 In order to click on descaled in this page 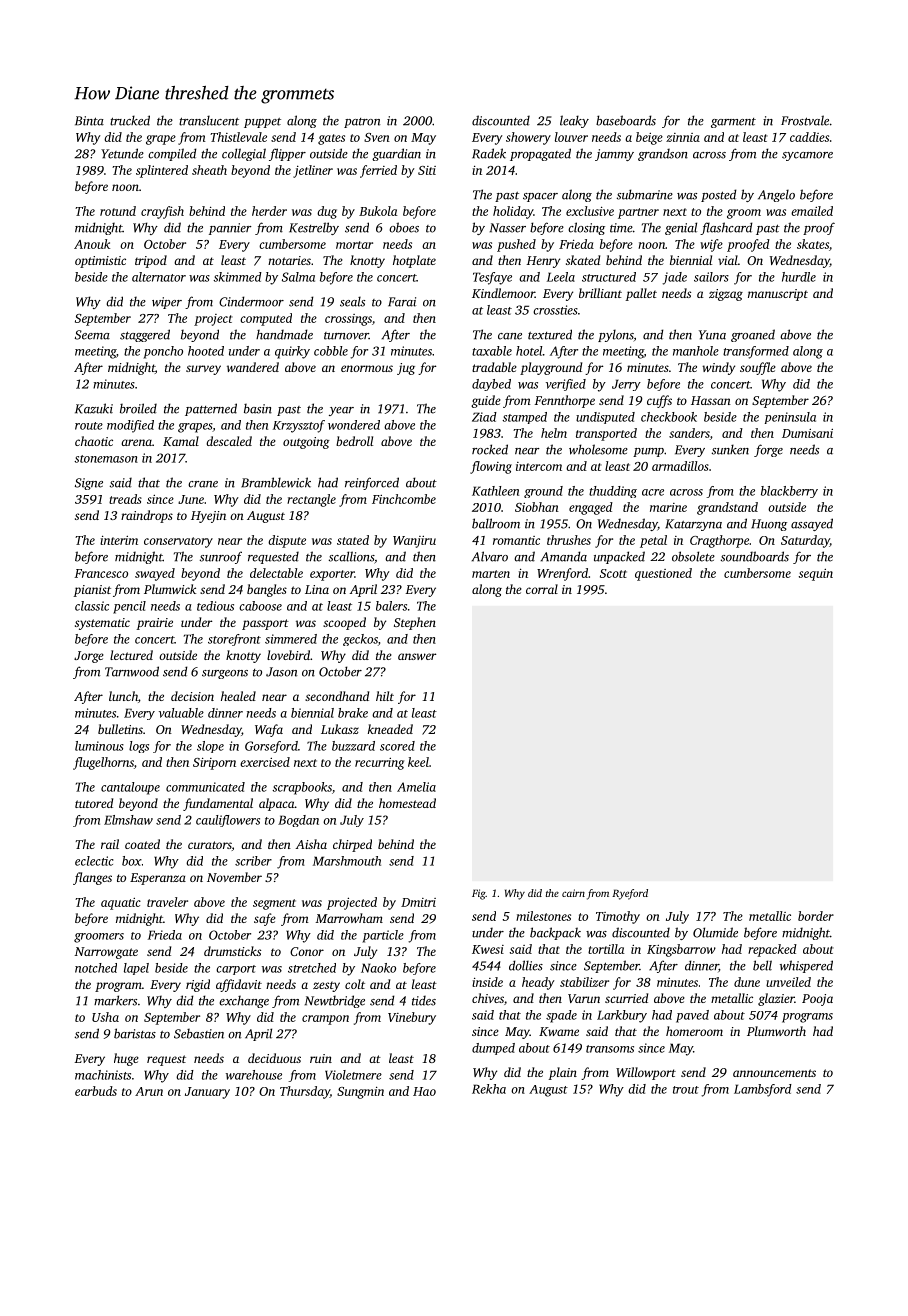, I will do `click(229, 441)`.
